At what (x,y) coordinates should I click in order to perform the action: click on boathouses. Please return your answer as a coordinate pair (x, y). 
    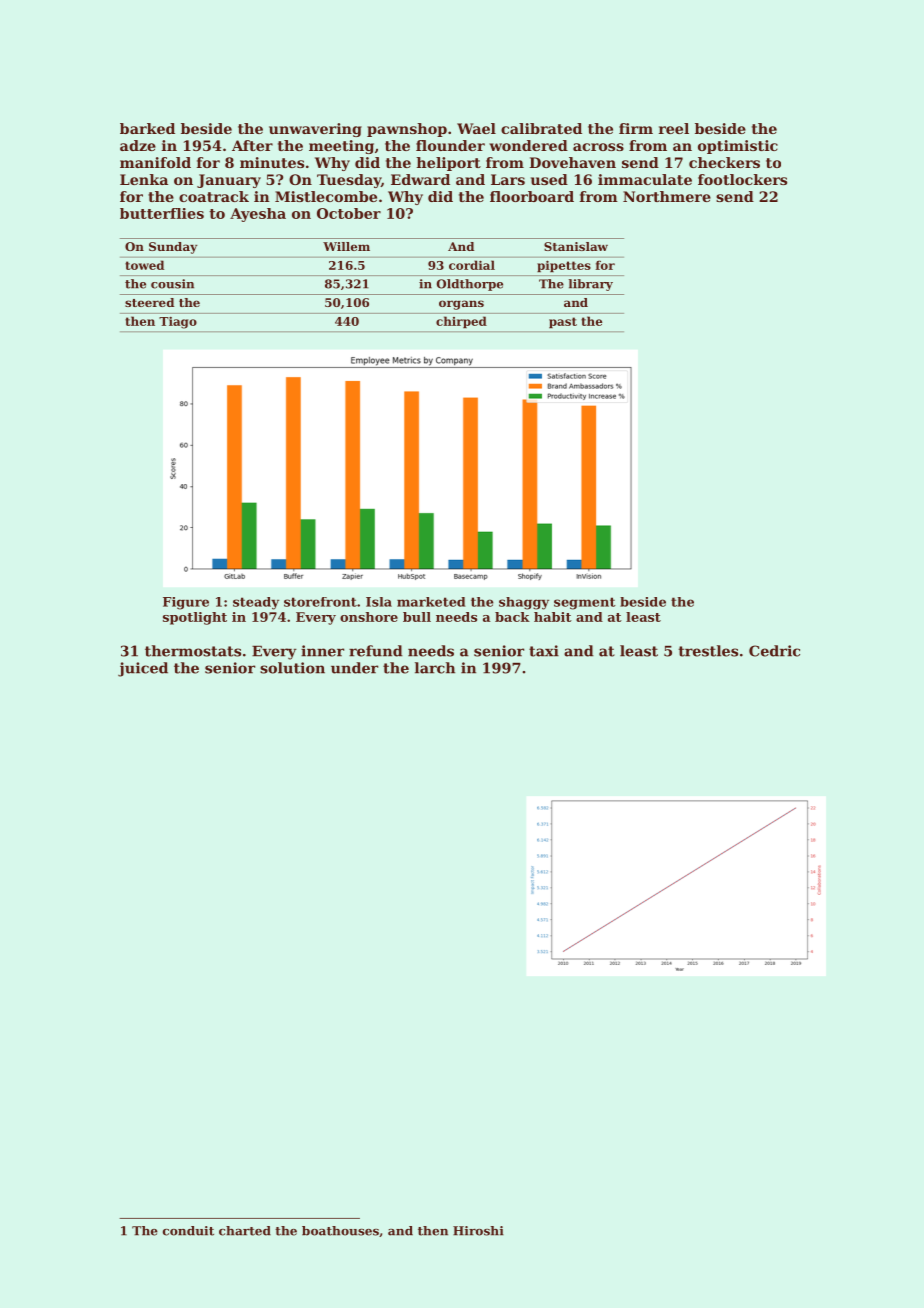
    Looking at the image, I should click on (340, 1231).
